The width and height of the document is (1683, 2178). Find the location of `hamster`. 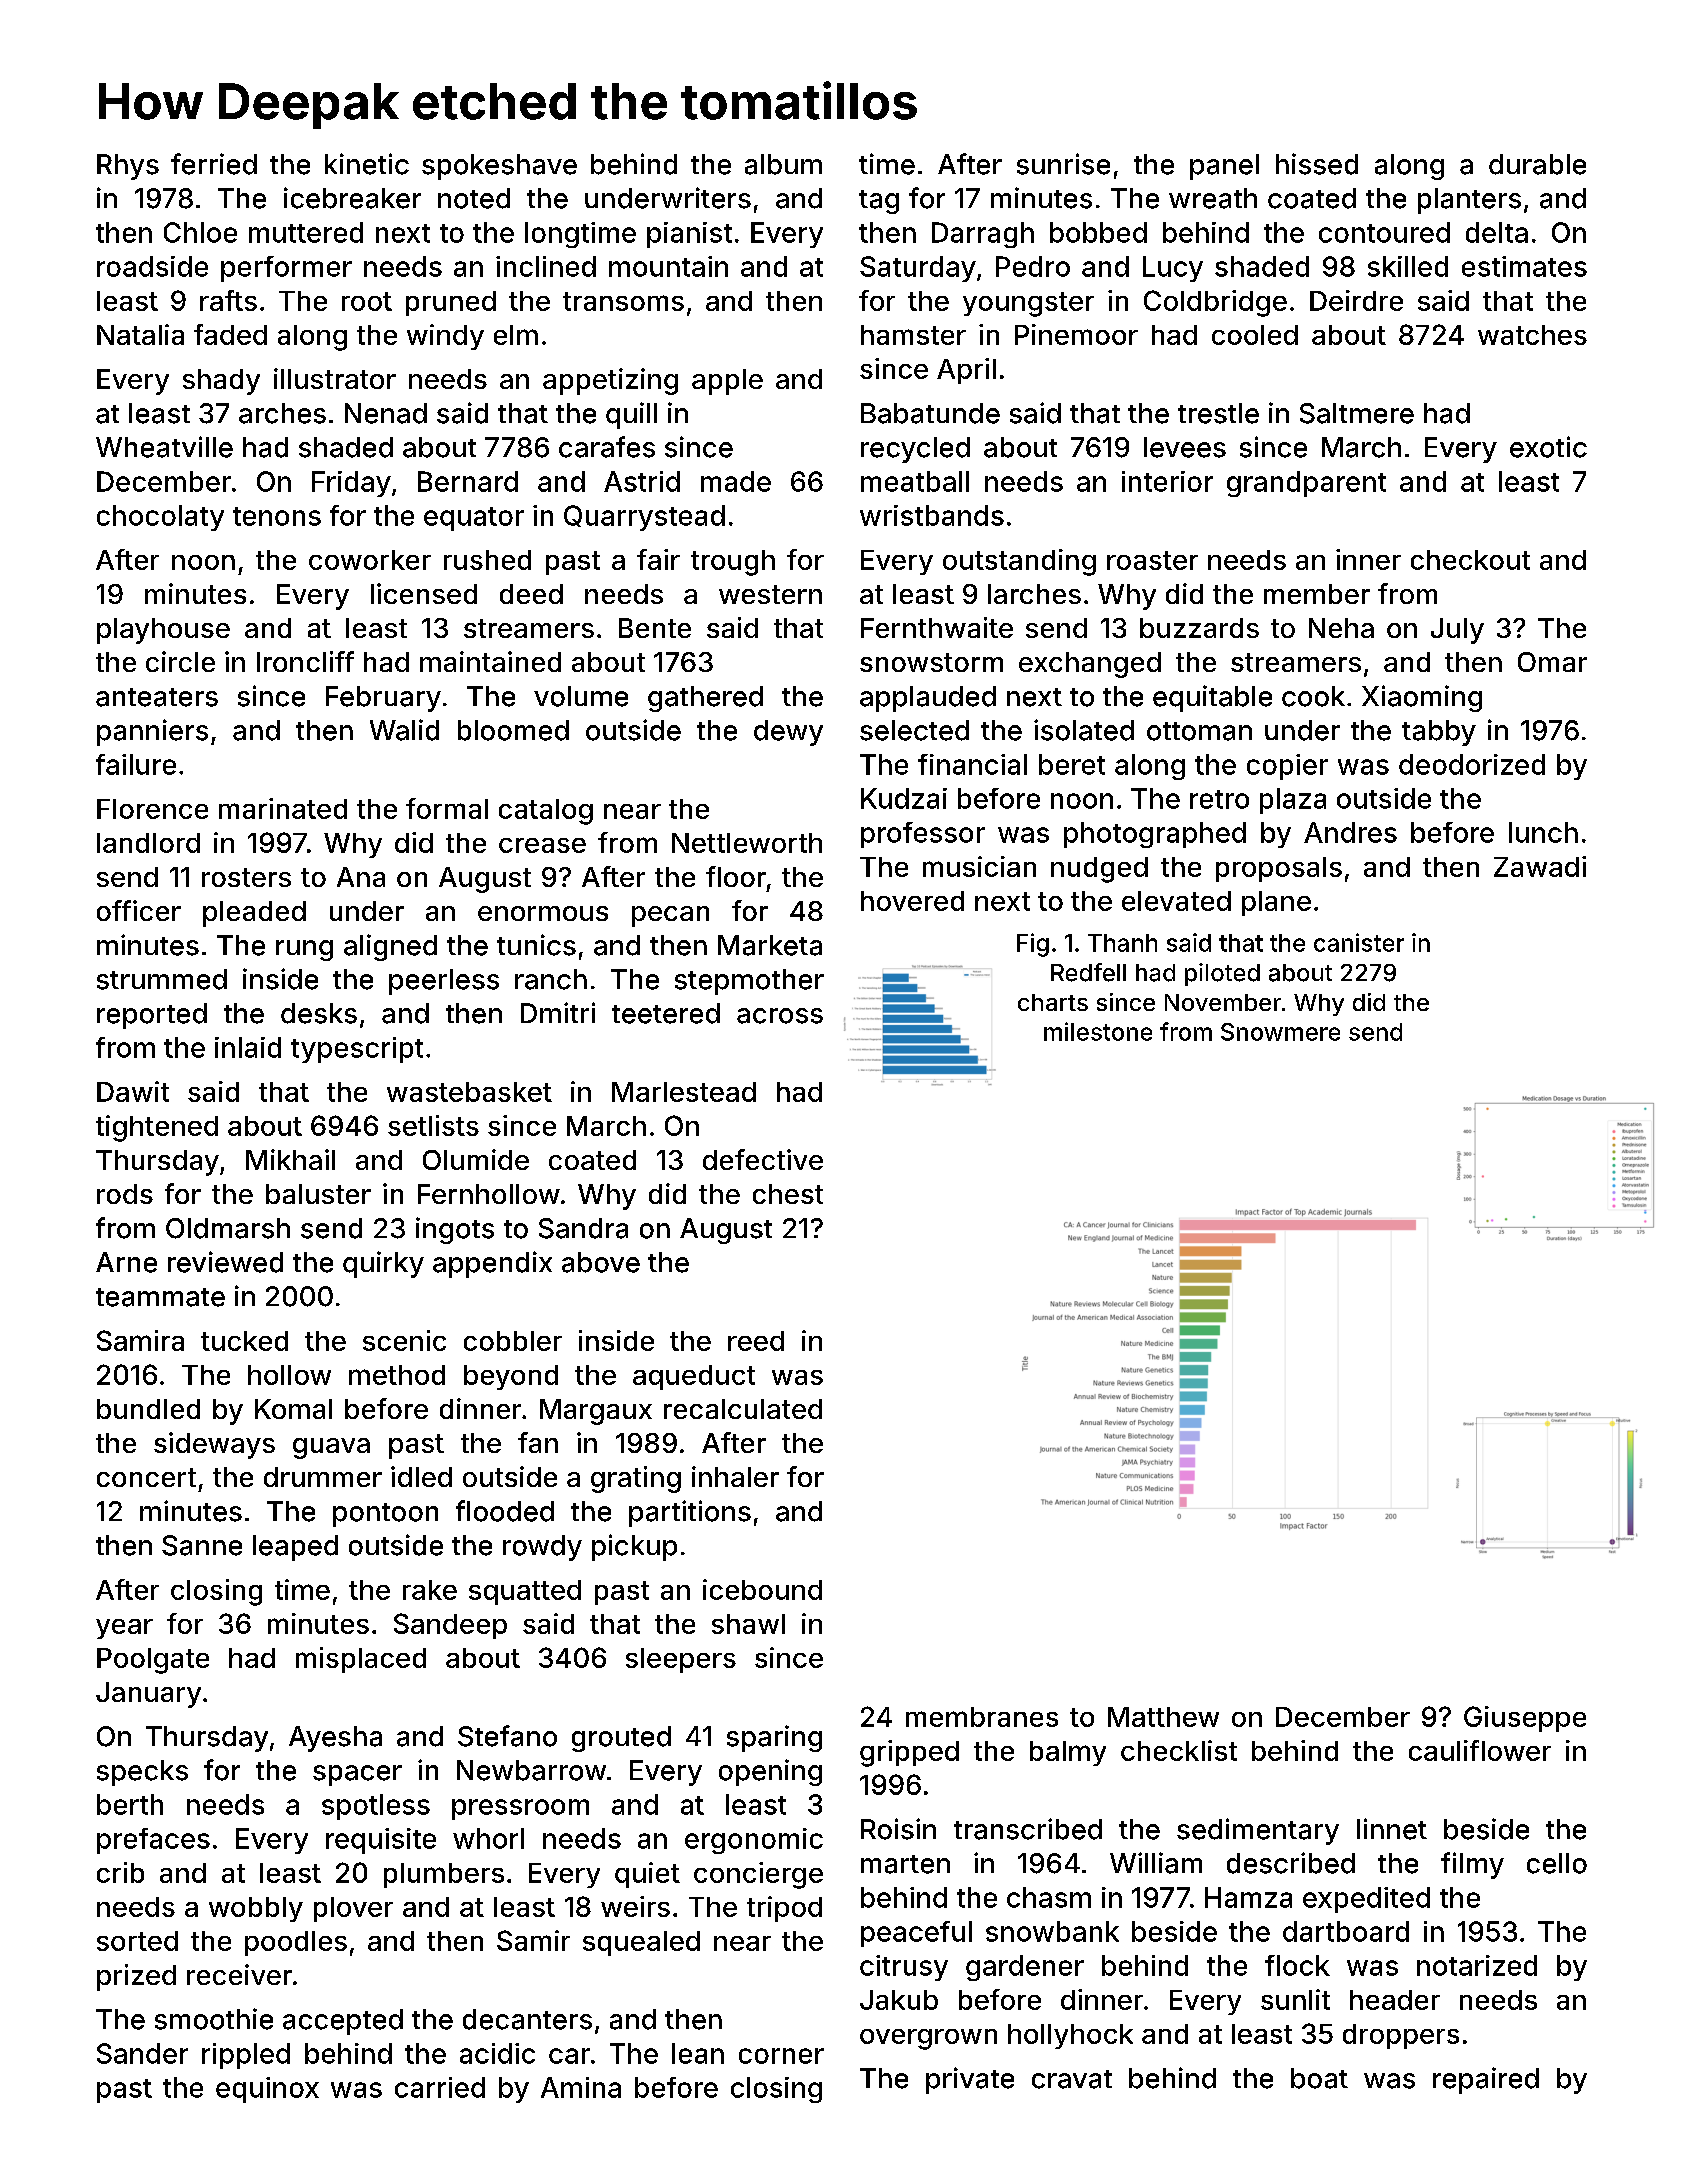

hamster is located at coordinates (913, 335).
